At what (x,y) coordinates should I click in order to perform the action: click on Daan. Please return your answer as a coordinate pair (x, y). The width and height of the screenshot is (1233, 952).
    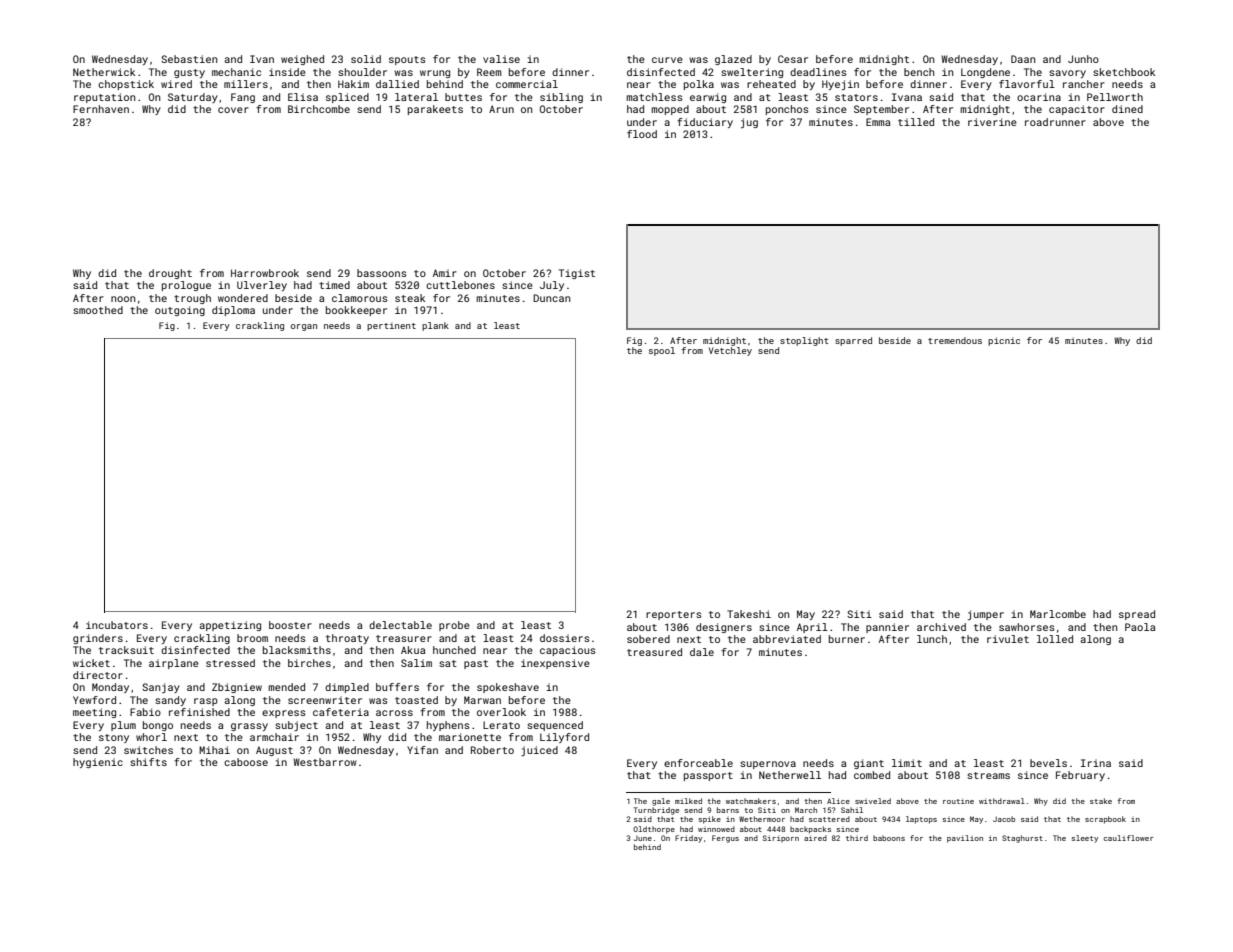
    Looking at the image, I should click on (1023, 59).
